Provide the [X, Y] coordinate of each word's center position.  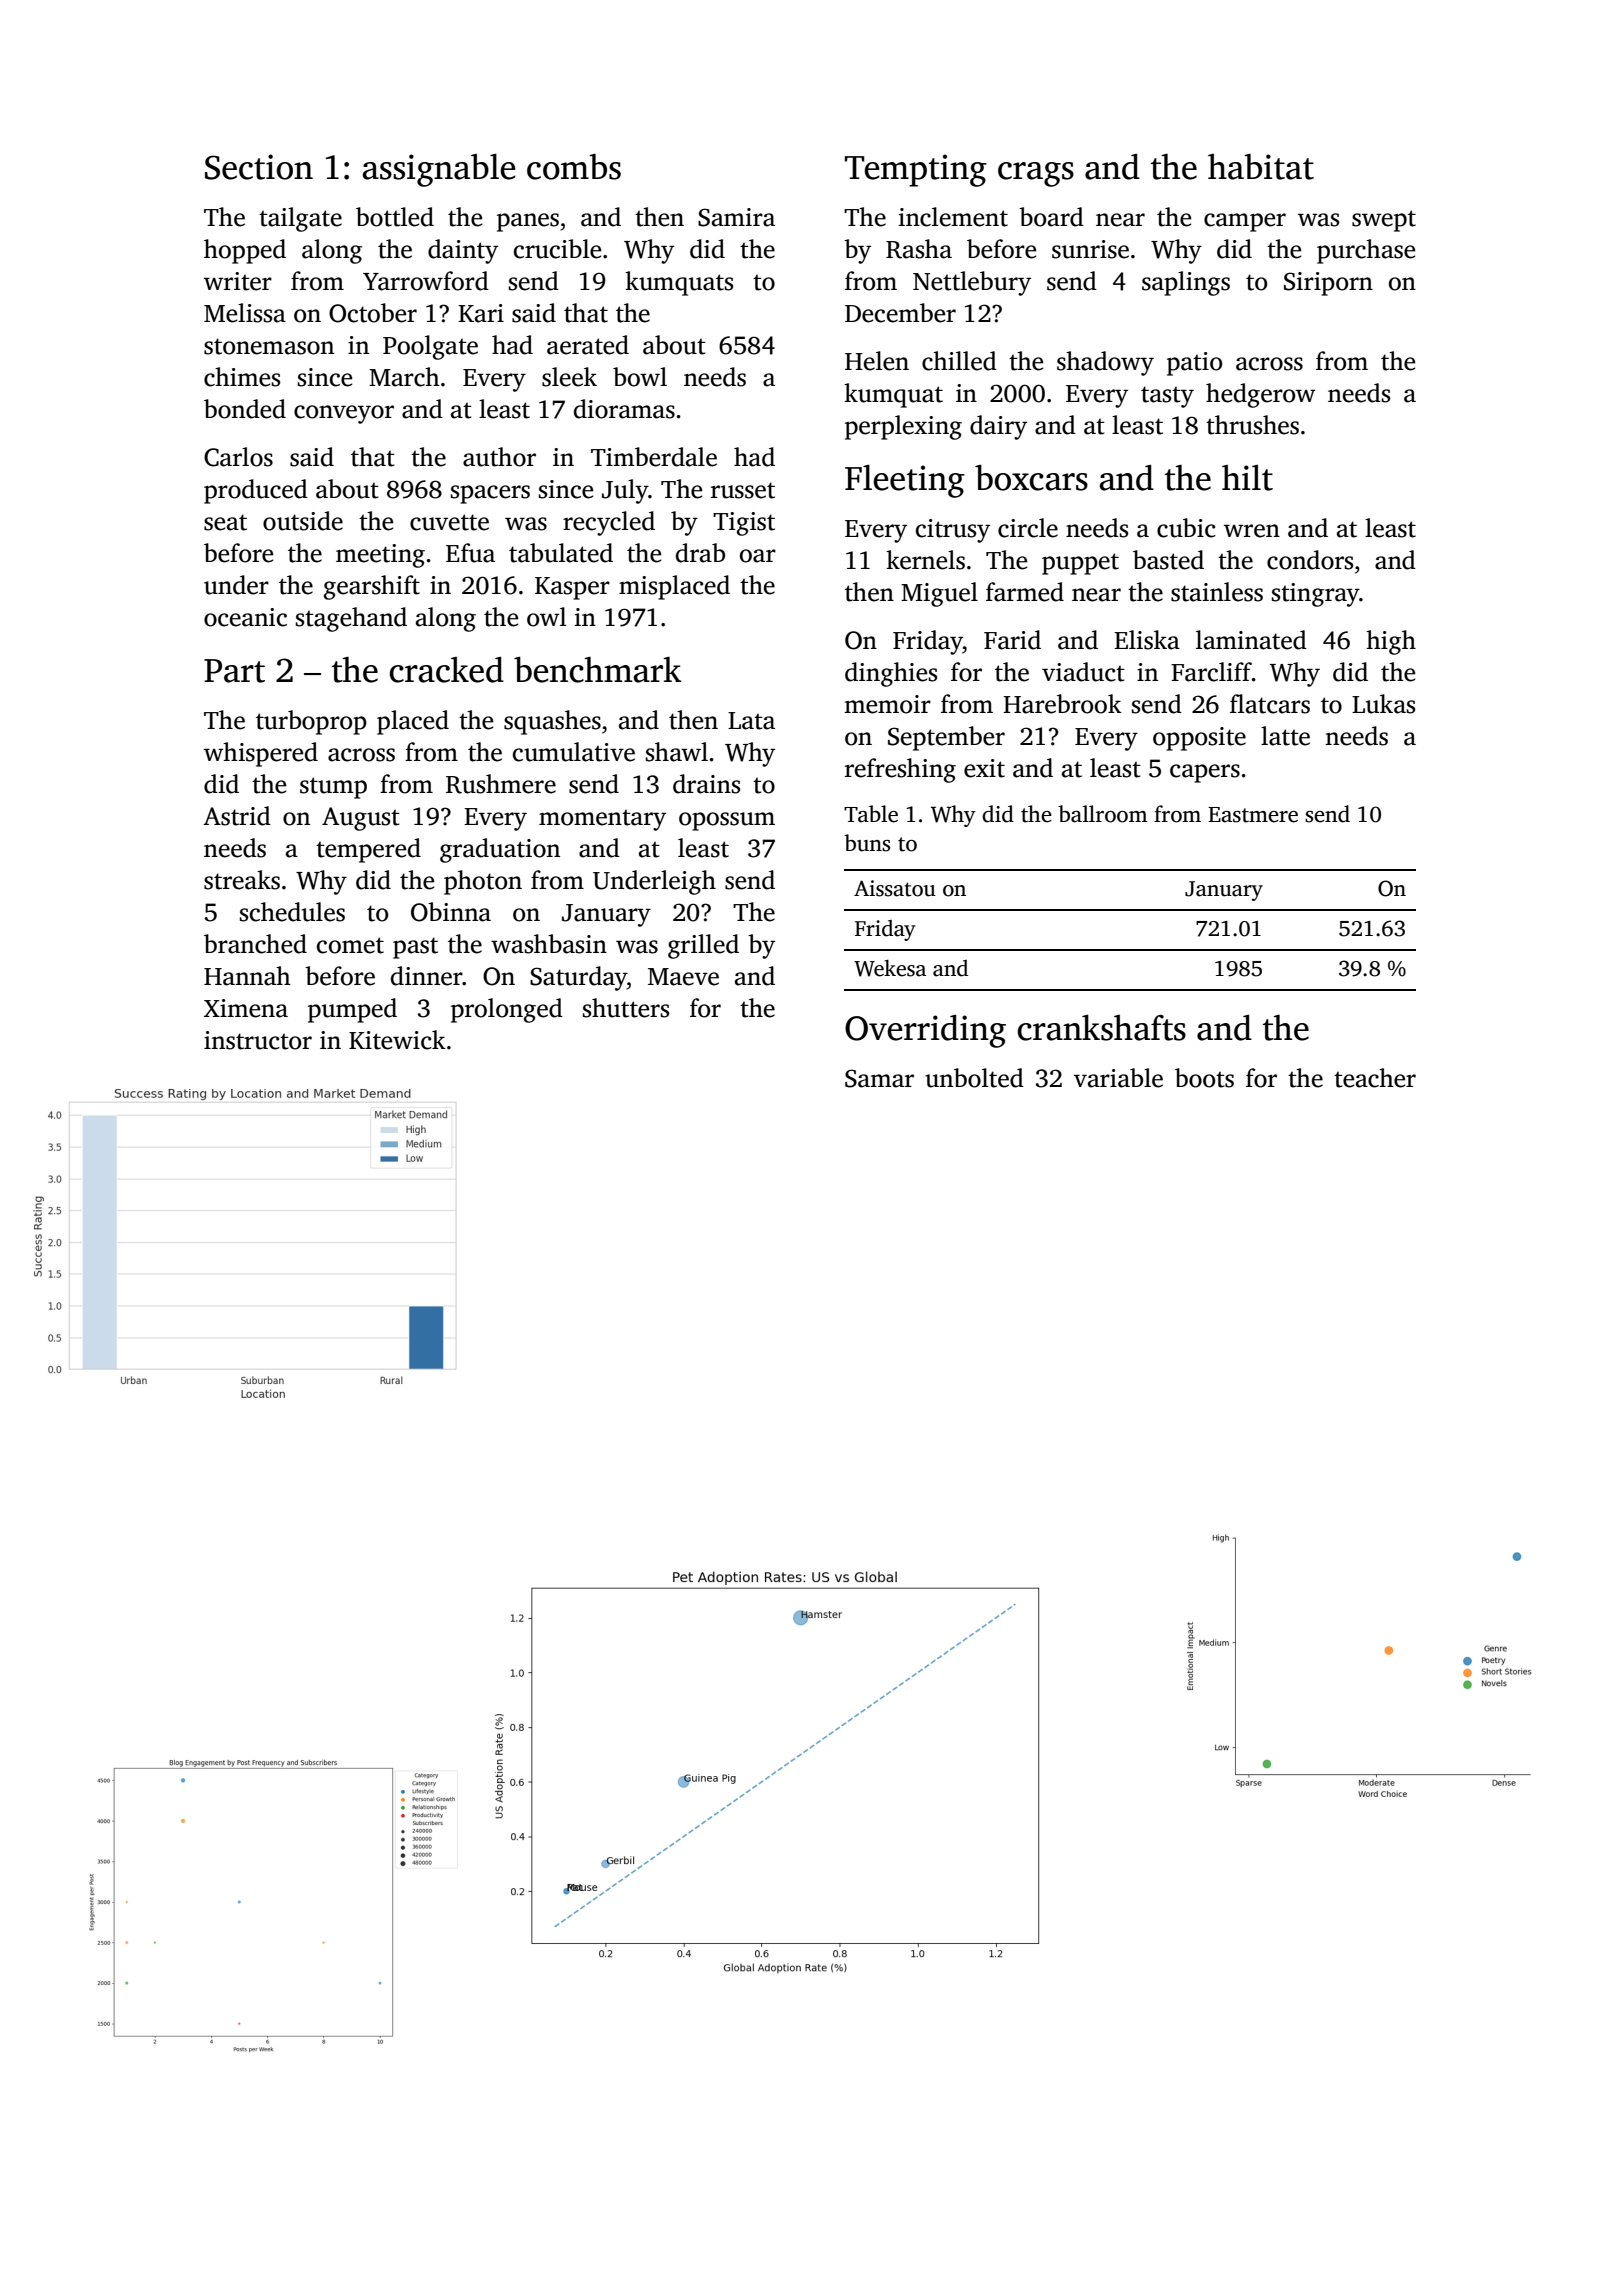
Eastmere [1253, 815]
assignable [439, 170]
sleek [569, 377]
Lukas [1383, 704]
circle [1028, 528]
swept [1384, 221]
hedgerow [1260, 395]
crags [1036, 174]
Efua [470, 553]
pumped [352, 1010]
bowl [640, 377]
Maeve [683, 977]
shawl [677, 752]
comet [350, 945]
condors [1310, 560]
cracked [446, 670]
